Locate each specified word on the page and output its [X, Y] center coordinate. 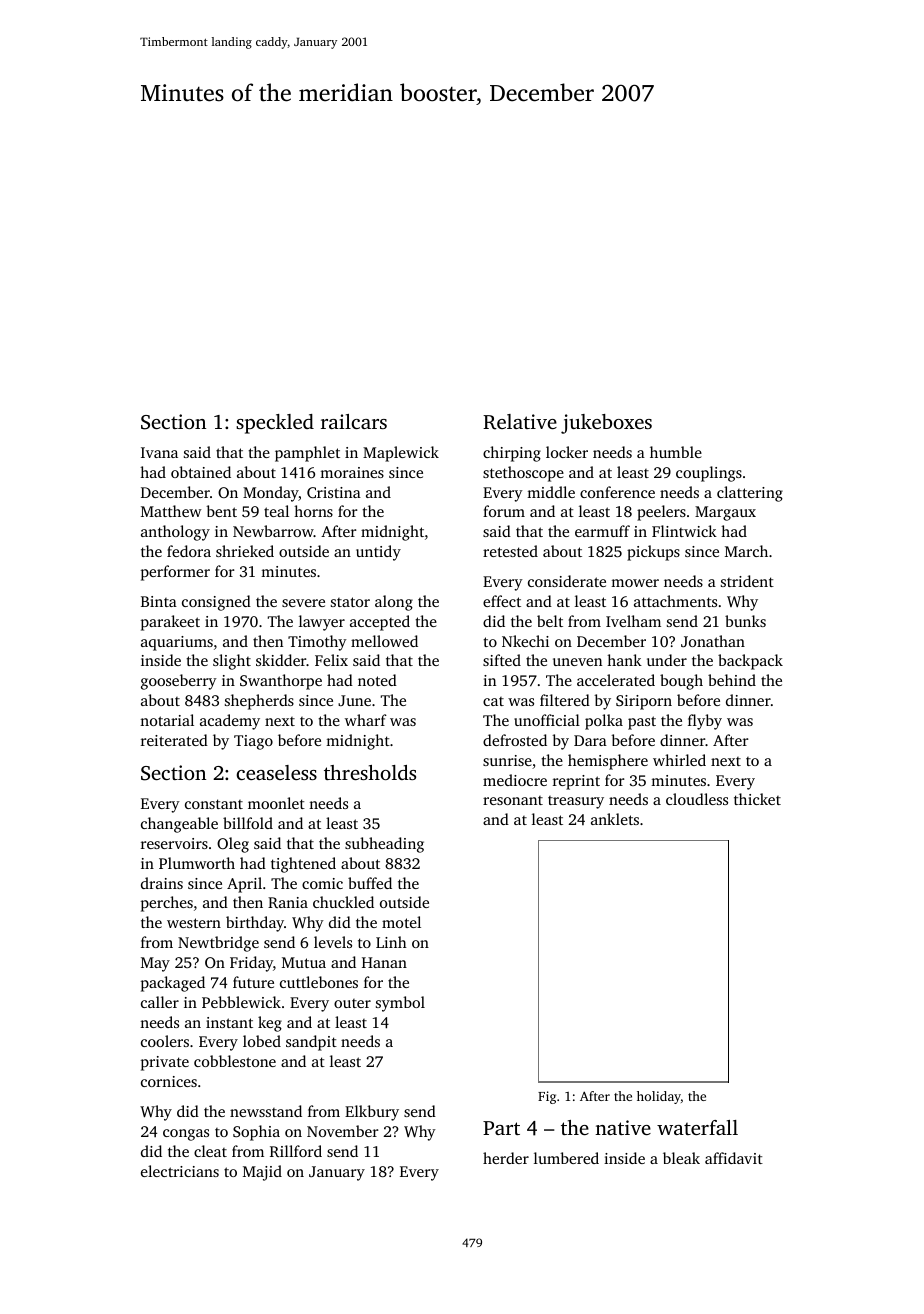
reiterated [174, 740]
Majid [262, 1173]
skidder [281, 660]
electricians [180, 1171]
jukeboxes [606, 424]
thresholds [370, 772]
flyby [705, 722]
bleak [681, 1158]
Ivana [159, 452]
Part [501, 1128]
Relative [520, 422]
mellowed [384, 641]
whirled [679, 760]
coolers [165, 1041]
